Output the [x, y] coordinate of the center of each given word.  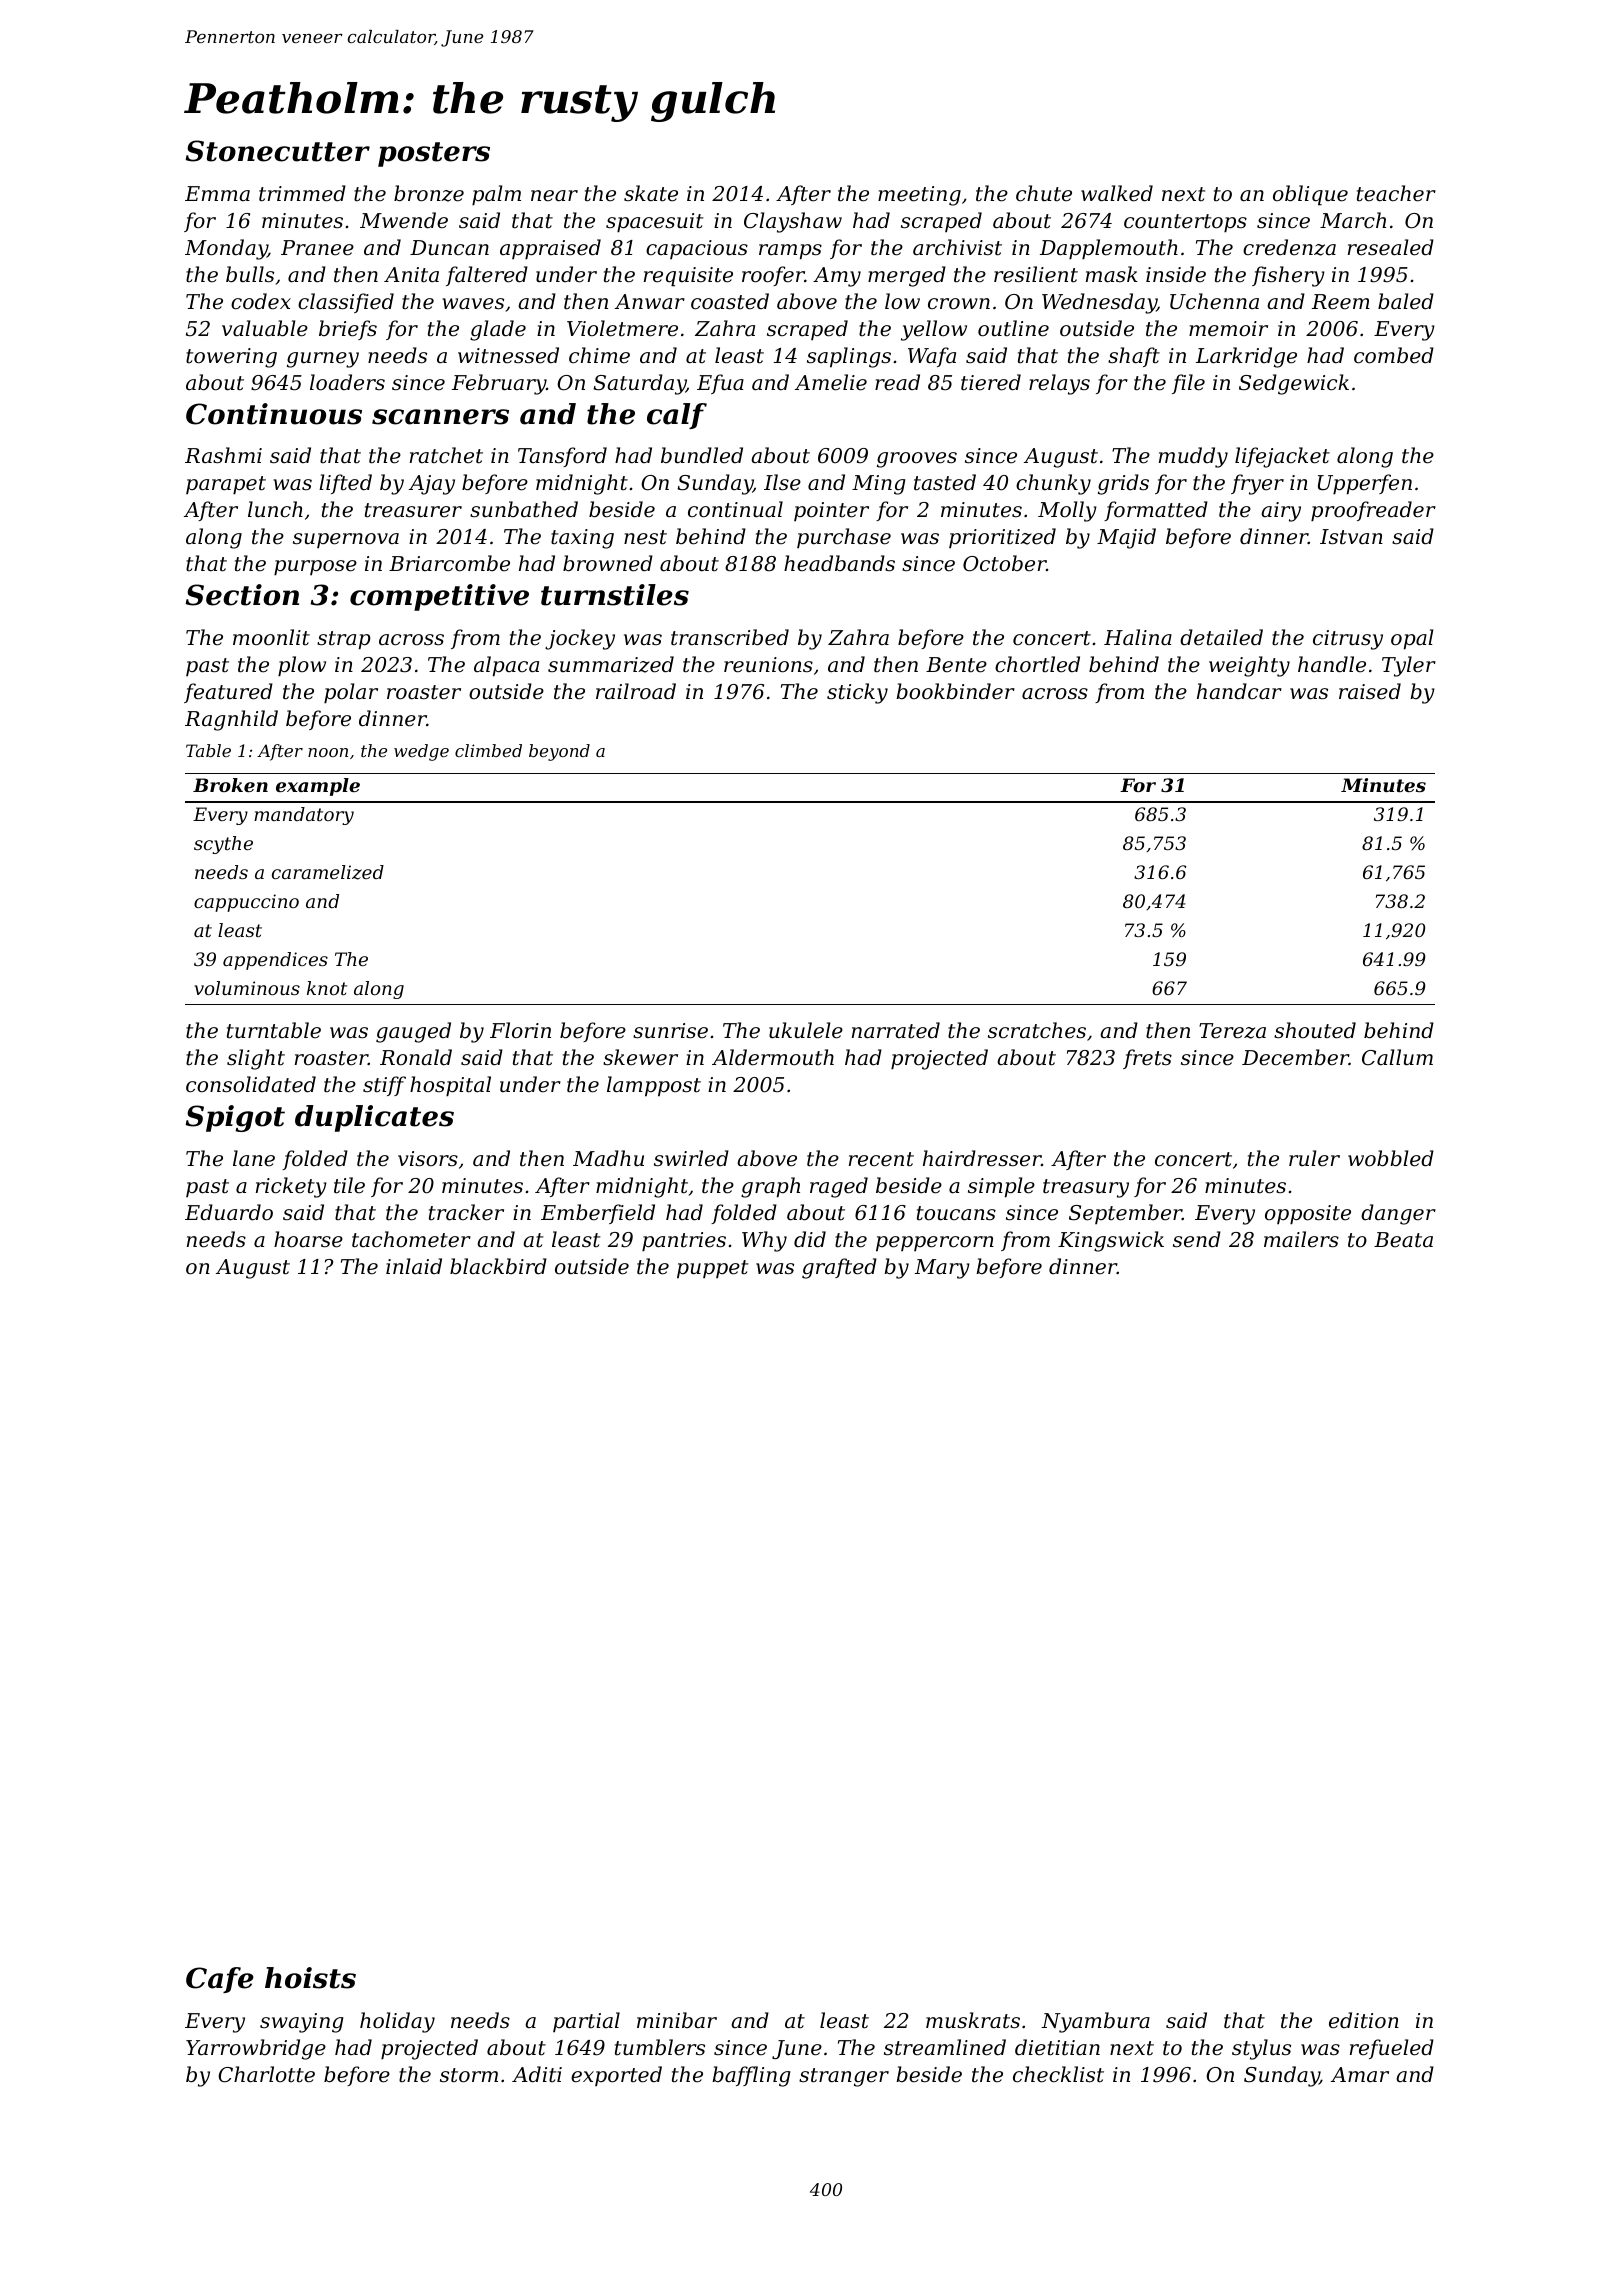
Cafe [220, 1980]
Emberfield [598, 1214]
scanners [440, 417]
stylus [1261, 2049]
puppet [713, 1269]
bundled [702, 455]
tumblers [660, 2047]
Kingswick [1111, 1241]
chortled [1037, 664]
